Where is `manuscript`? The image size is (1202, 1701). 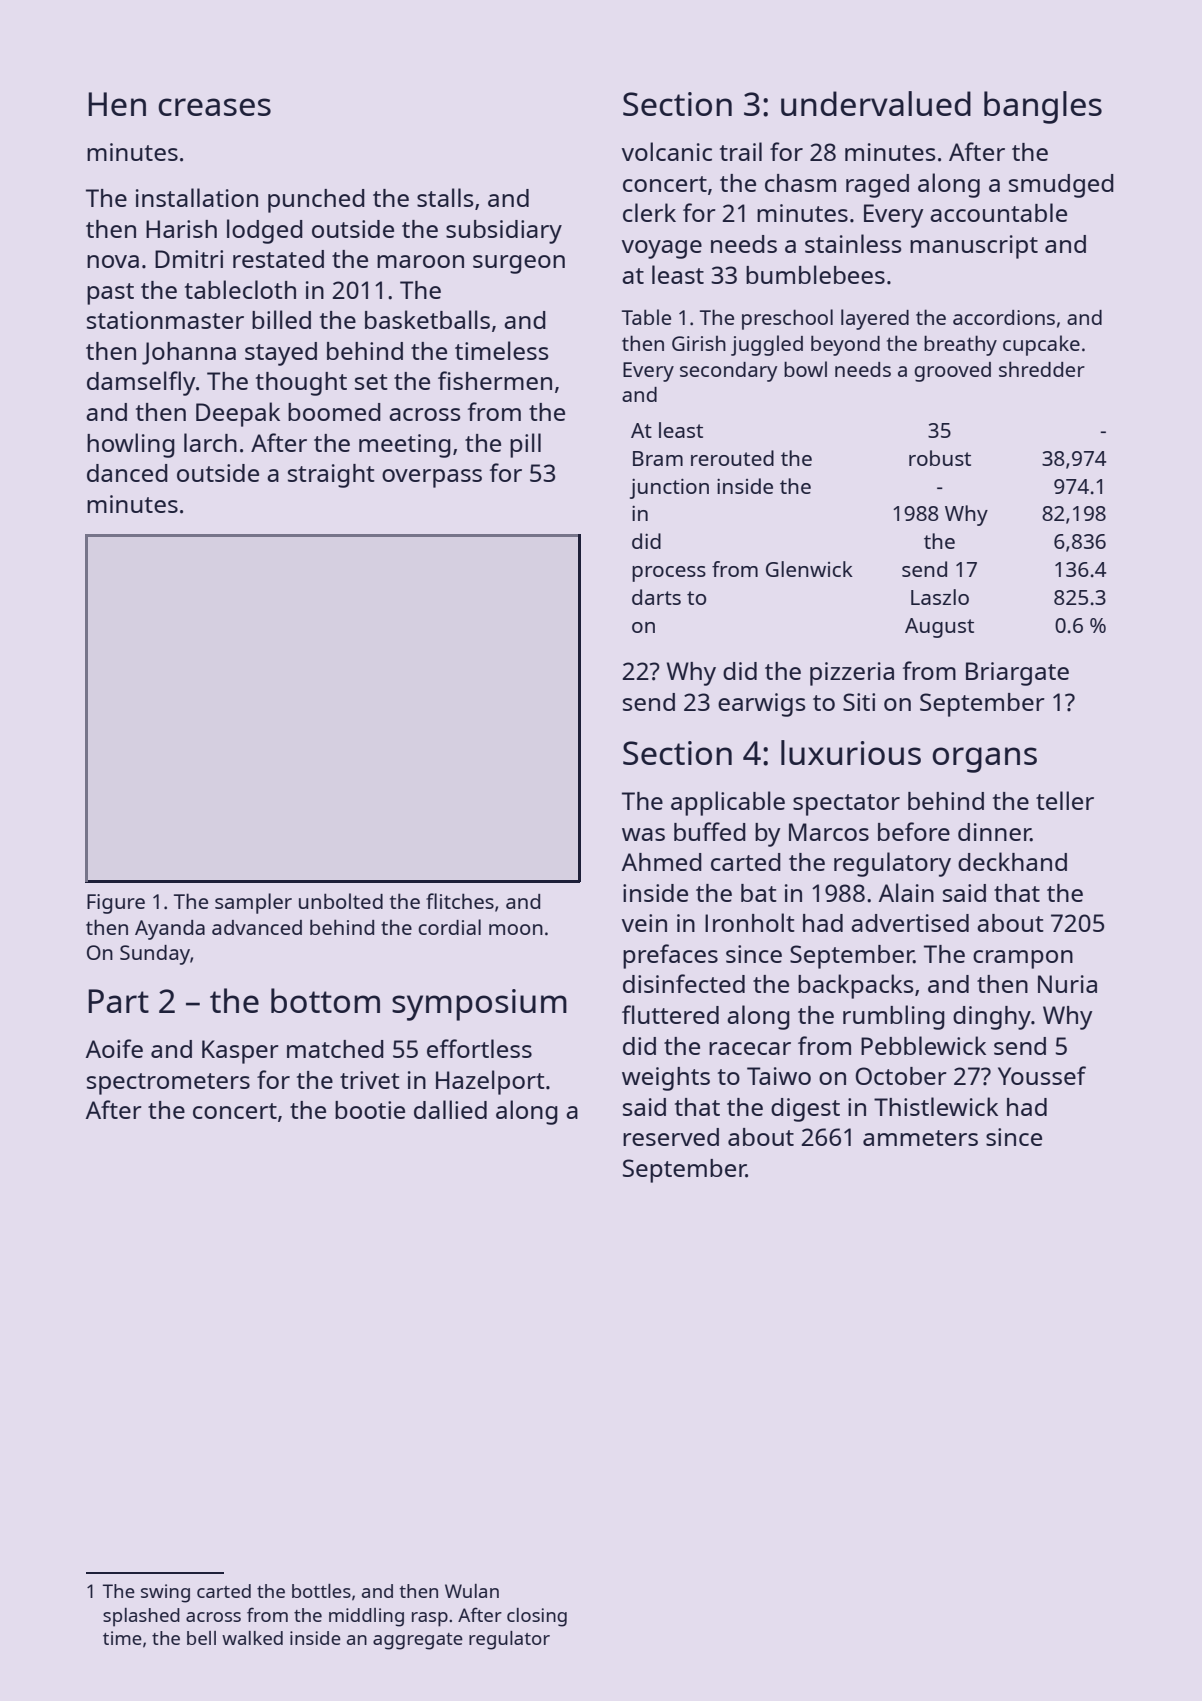
manuscript is located at coordinates (974, 247).
